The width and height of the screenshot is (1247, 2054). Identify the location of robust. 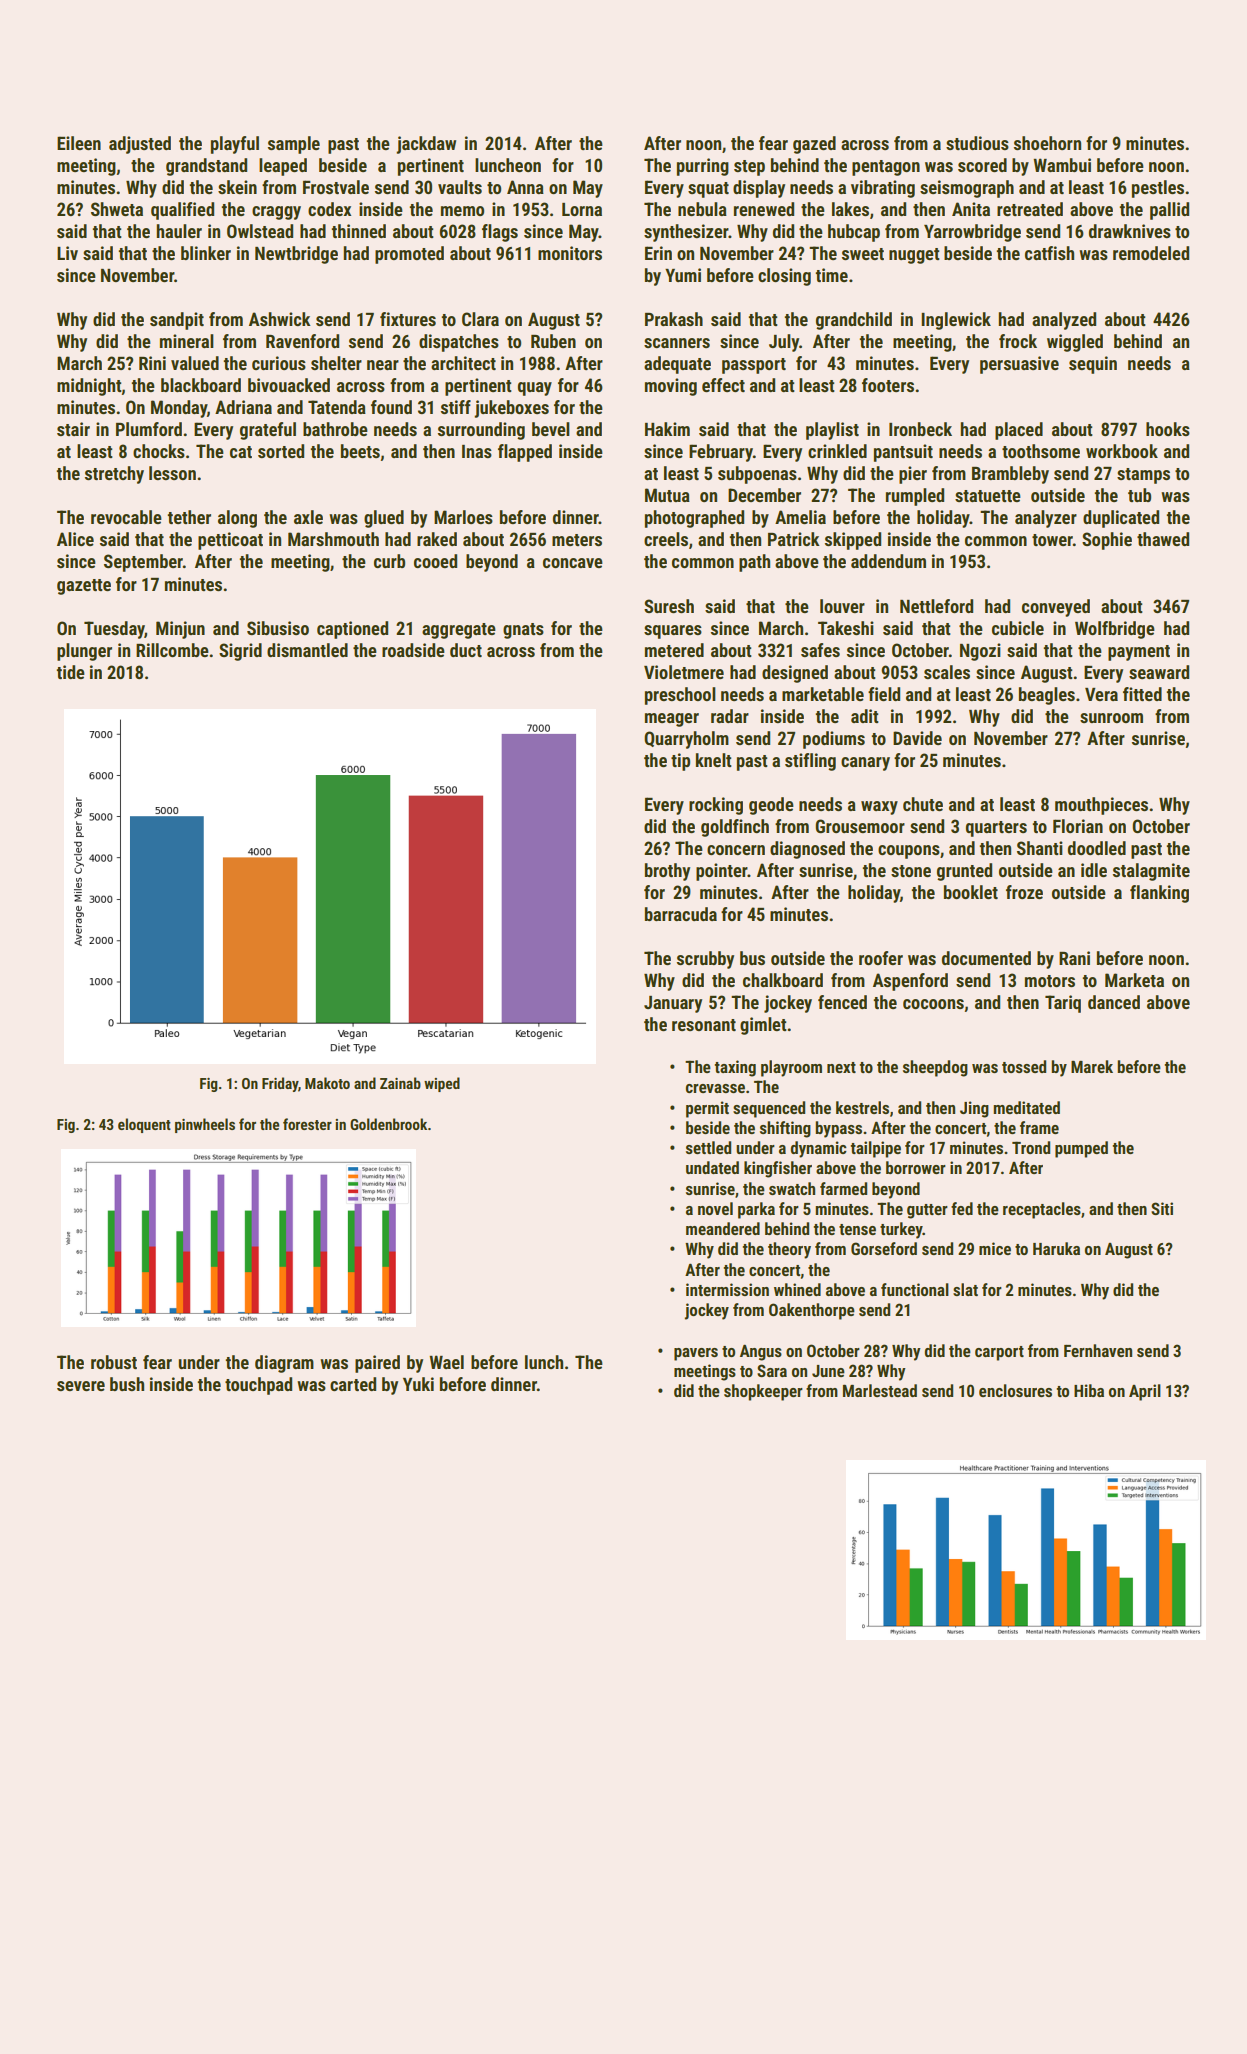
(114, 1362).
